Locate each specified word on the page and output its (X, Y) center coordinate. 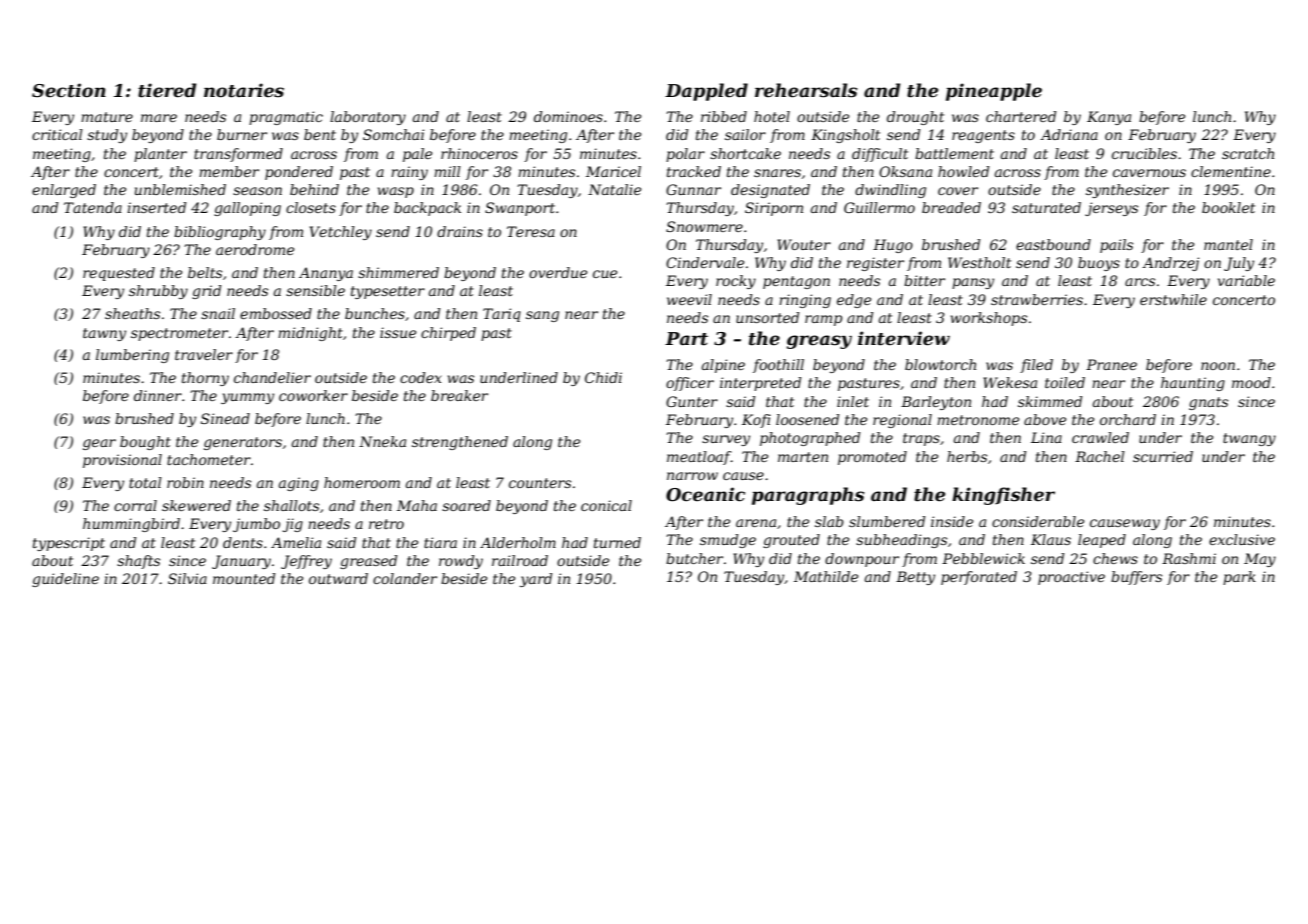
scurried (1163, 456)
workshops (989, 319)
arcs (1140, 282)
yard (536, 580)
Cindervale (705, 262)
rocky (736, 282)
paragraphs (808, 496)
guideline (65, 580)
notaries (244, 90)
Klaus (1051, 539)
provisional (122, 461)
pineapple (994, 92)
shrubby (158, 292)
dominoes (568, 116)
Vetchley (341, 233)
